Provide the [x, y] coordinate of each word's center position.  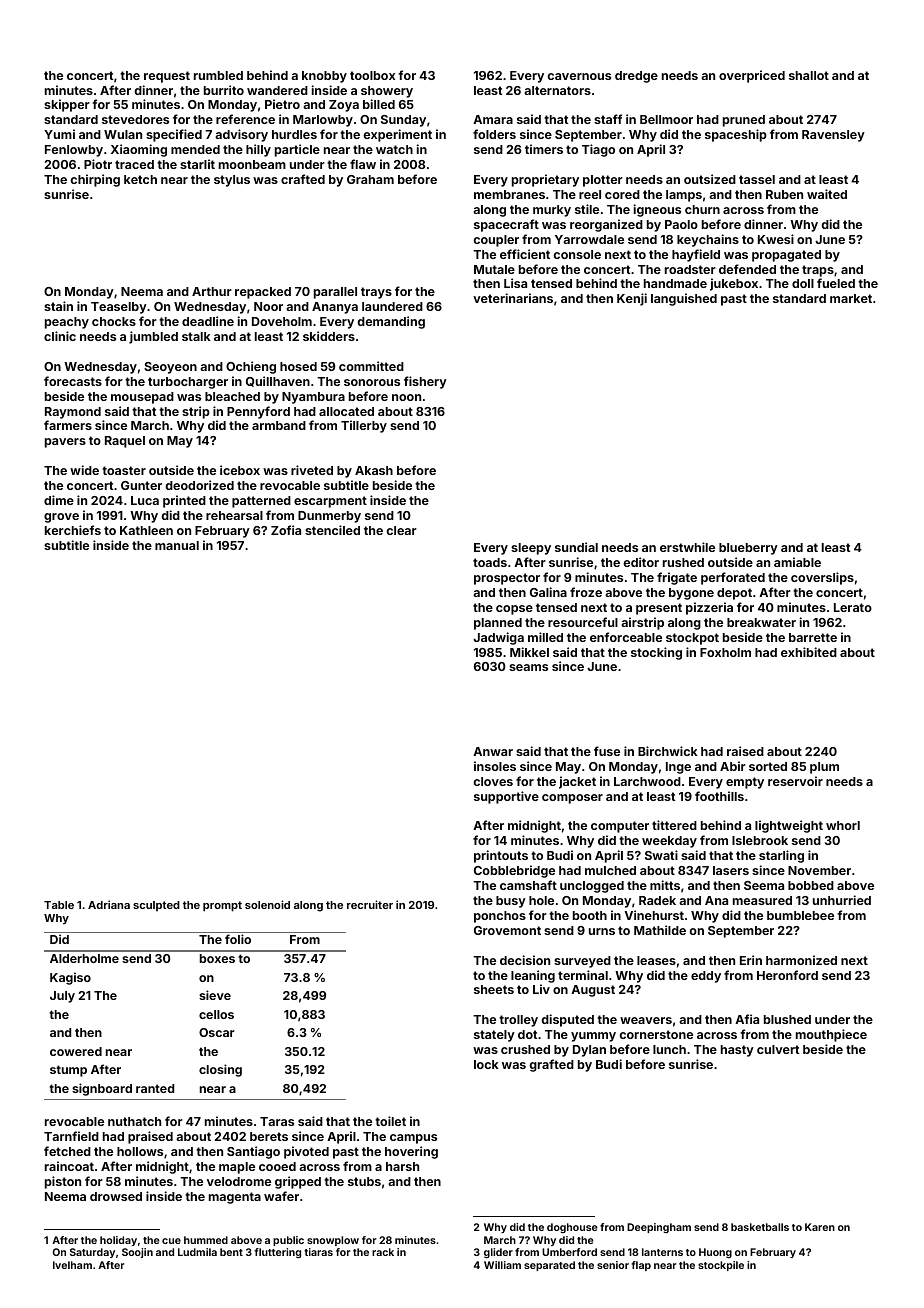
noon [406, 397]
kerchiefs [73, 530]
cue [171, 1241]
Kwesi [776, 239]
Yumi [59, 134]
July [62, 997]
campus [413, 1139]
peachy [67, 323]
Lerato [853, 607]
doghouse [572, 1228]
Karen [820, 1227]
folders [494, 134]
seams [528, 667]
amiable [797, 562]
